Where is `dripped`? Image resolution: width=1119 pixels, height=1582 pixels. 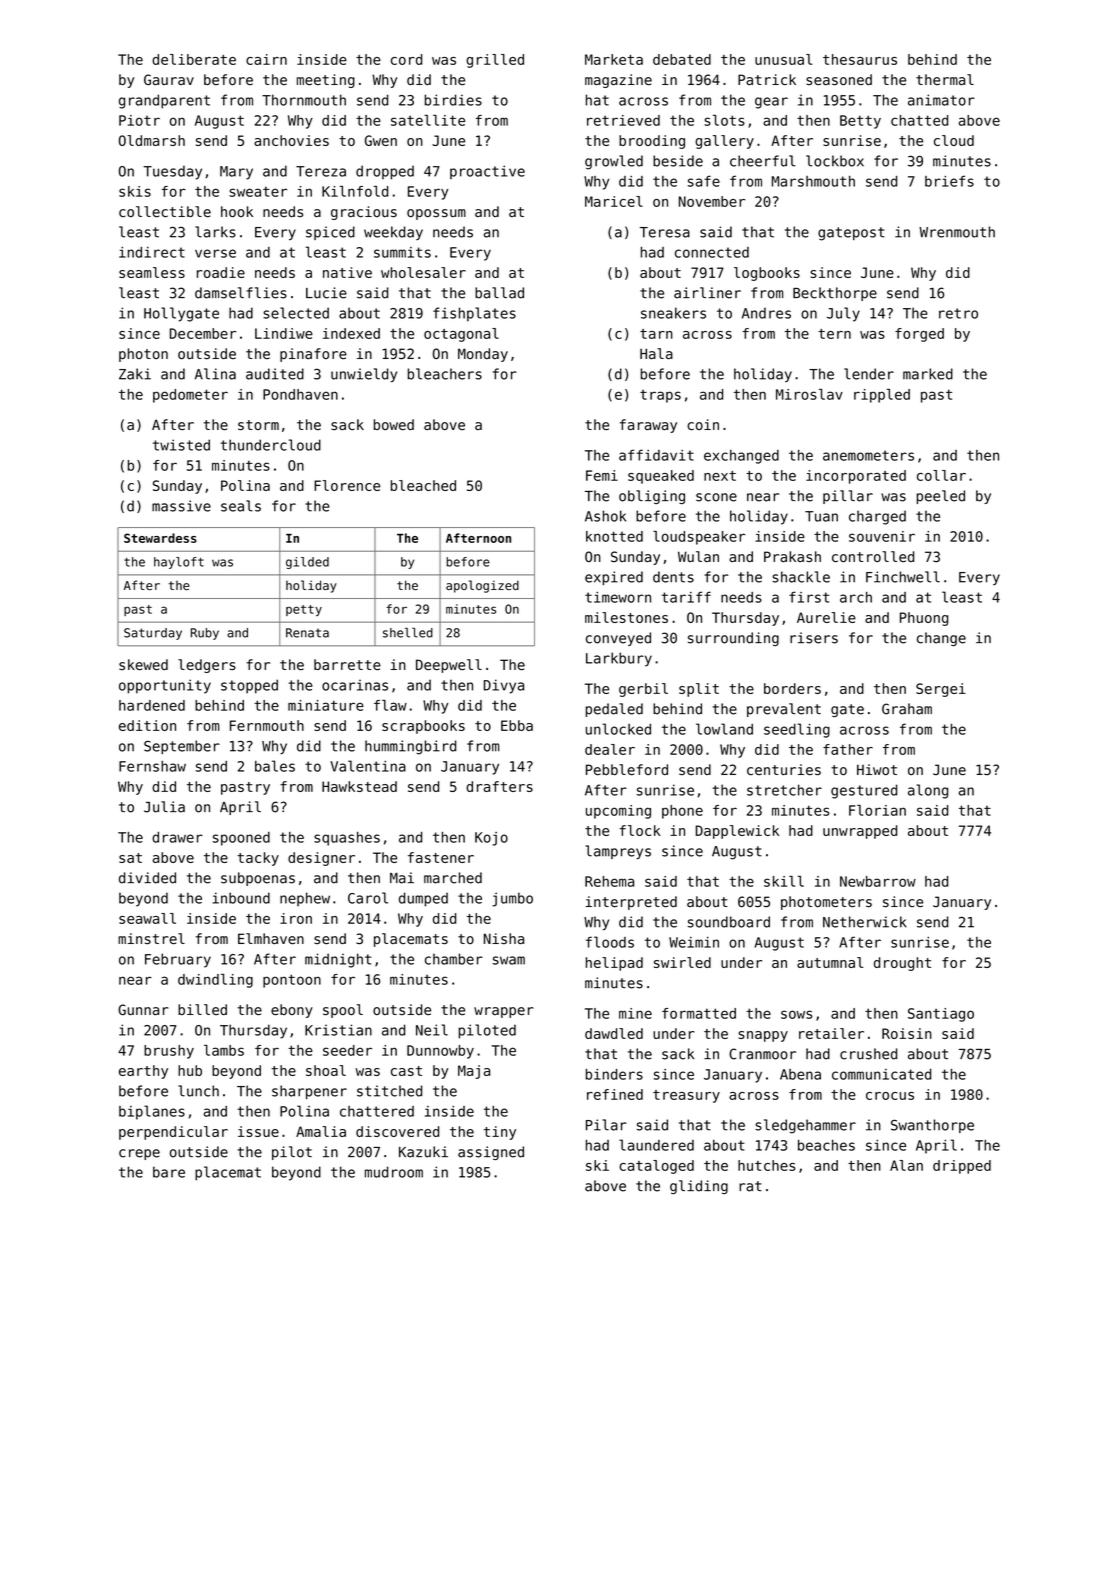
dripped is located at coordinates (962, 1167).
